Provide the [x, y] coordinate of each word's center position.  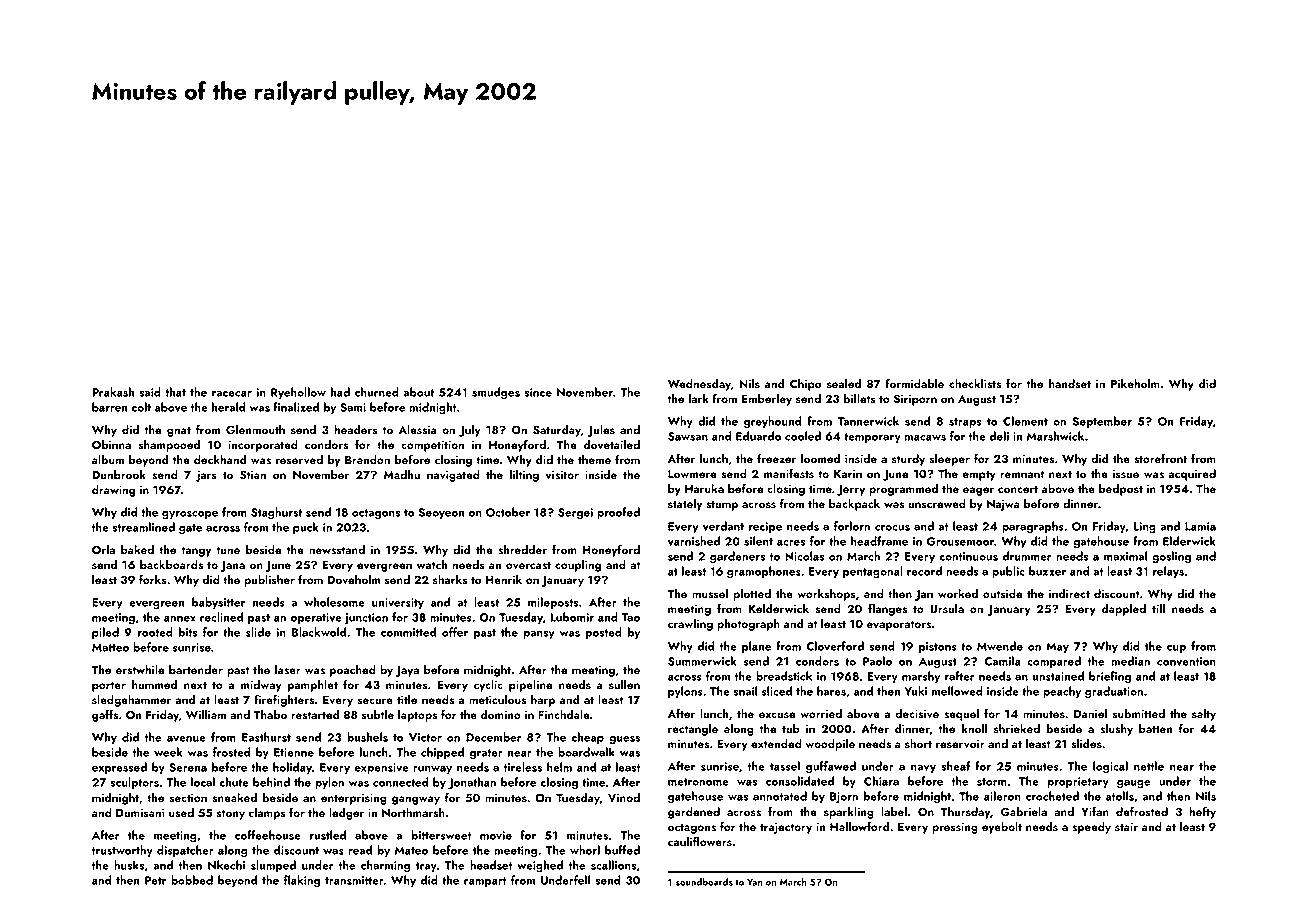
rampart [485, 882]
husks [129, 865]
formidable [914, 383]
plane [756, 647]
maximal [1125, 556]
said [150, 392]
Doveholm [354, 579]
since [538, 392]
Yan [755, 882]
